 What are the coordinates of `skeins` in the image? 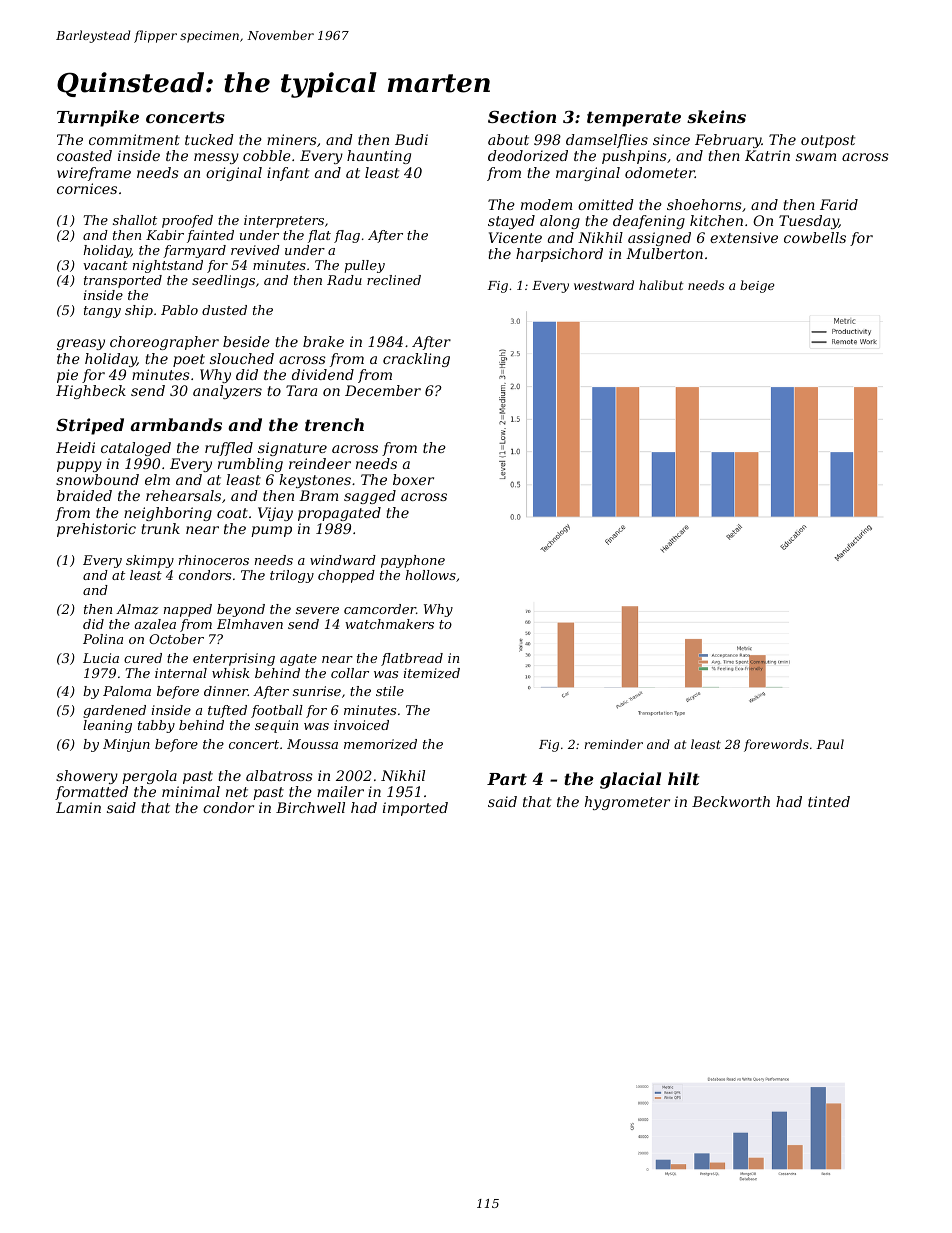 It's located at (716, 116).
